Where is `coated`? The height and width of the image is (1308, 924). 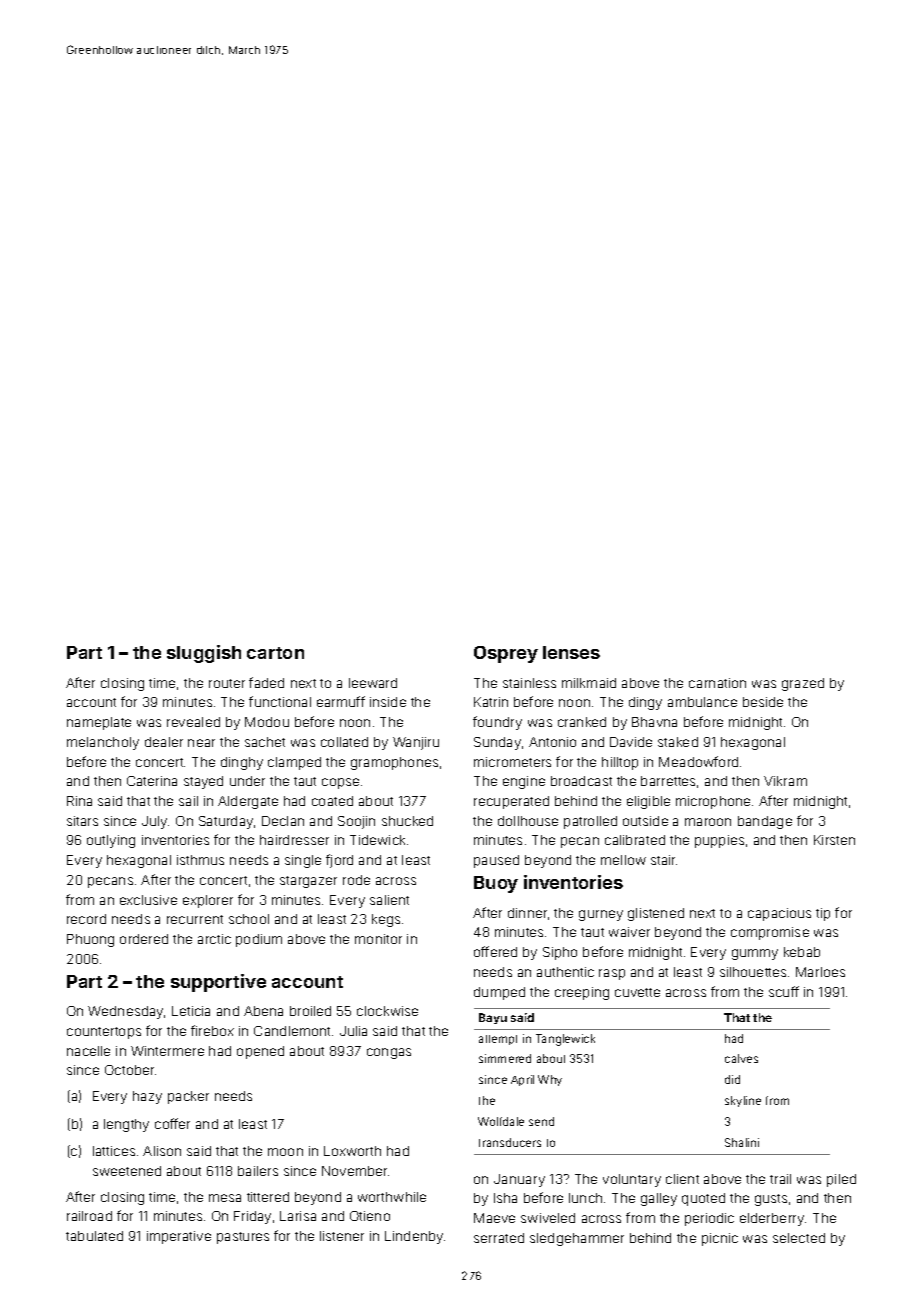
coated is located at coordinates (332, 801).
